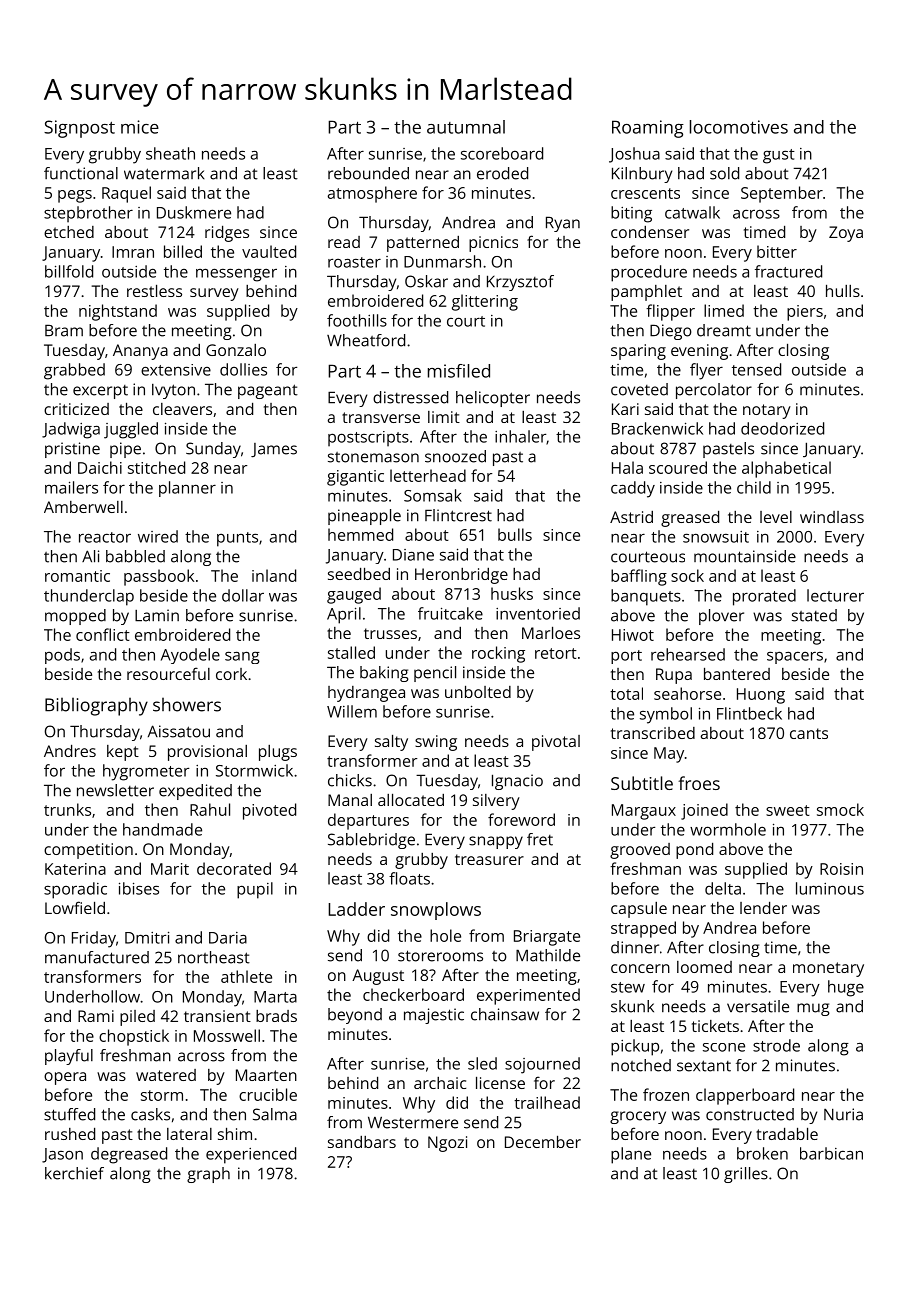 This screenshot has width=908, height=1316. What do you see at coordinates (235, 1134) in the screenshot?
I see `shim` at bounding box center [235, 1134].
